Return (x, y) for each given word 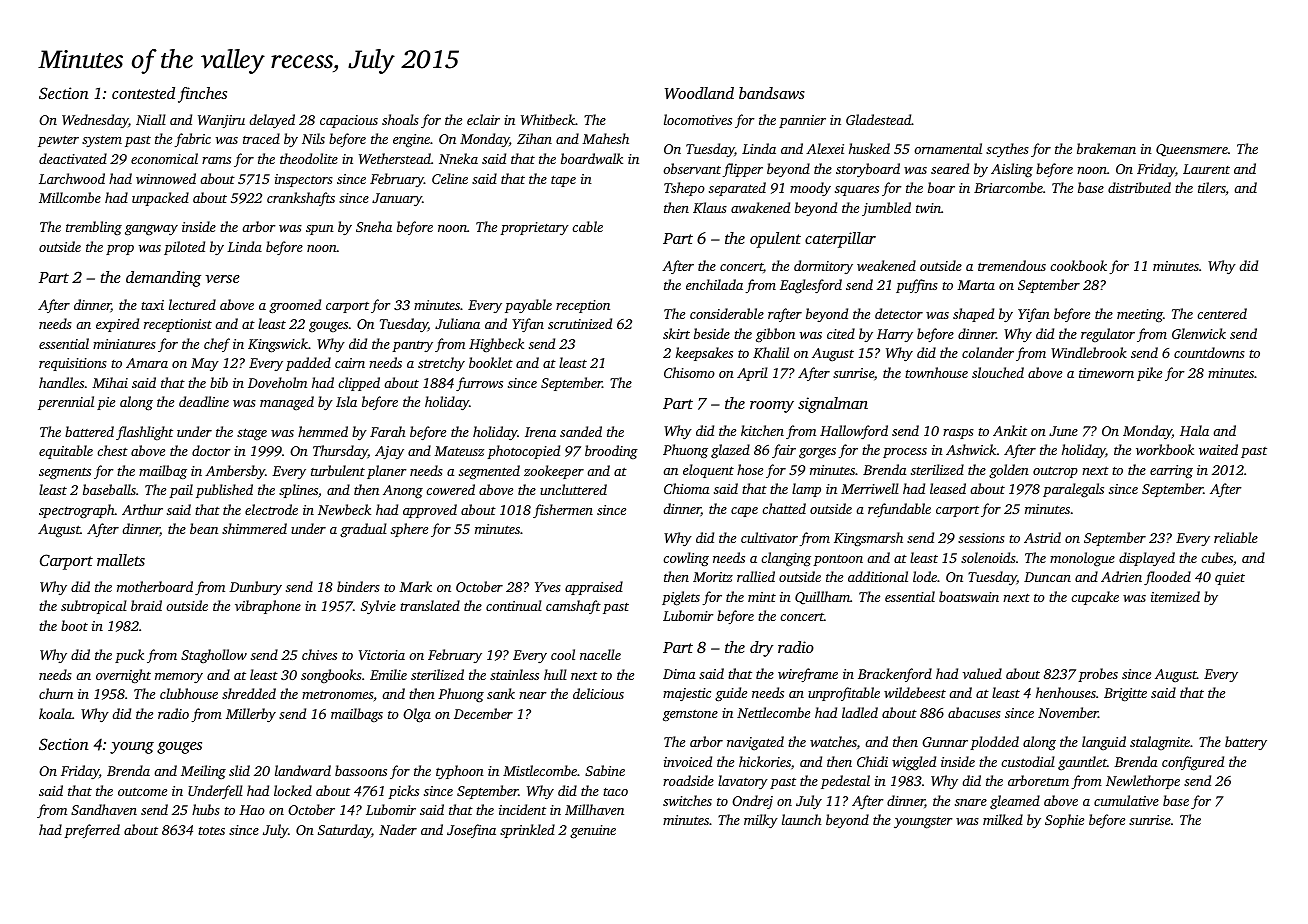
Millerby (251, 715)
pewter (58, 141)
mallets (121, 560)
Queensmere (1192, 150)
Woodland (699, 93)
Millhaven (594, 809)
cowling (686, 559)
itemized (1175, 596)
